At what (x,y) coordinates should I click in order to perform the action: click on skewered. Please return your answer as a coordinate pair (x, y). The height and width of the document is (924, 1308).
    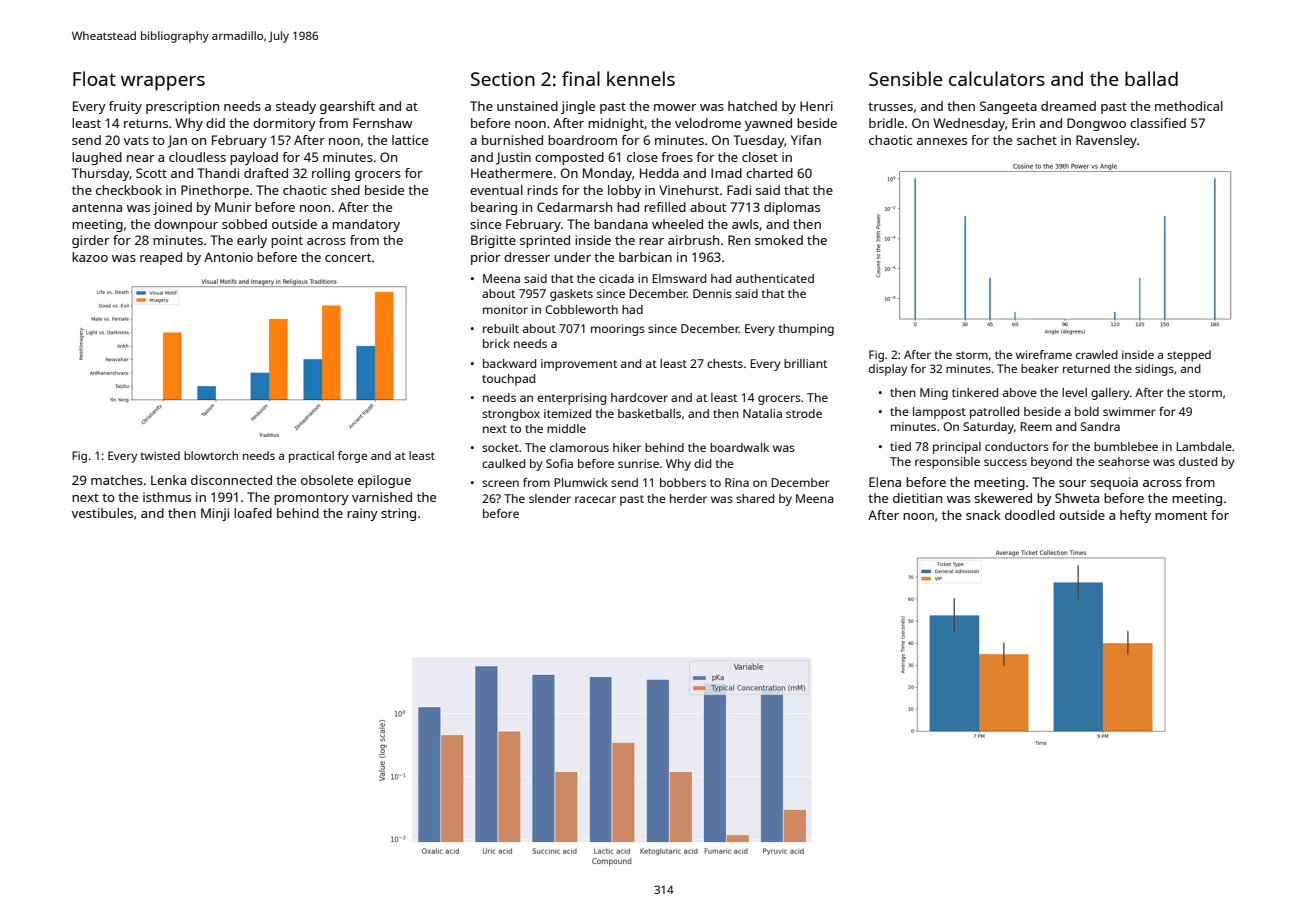
    Looking at the image, I should click on (1003, 498).
